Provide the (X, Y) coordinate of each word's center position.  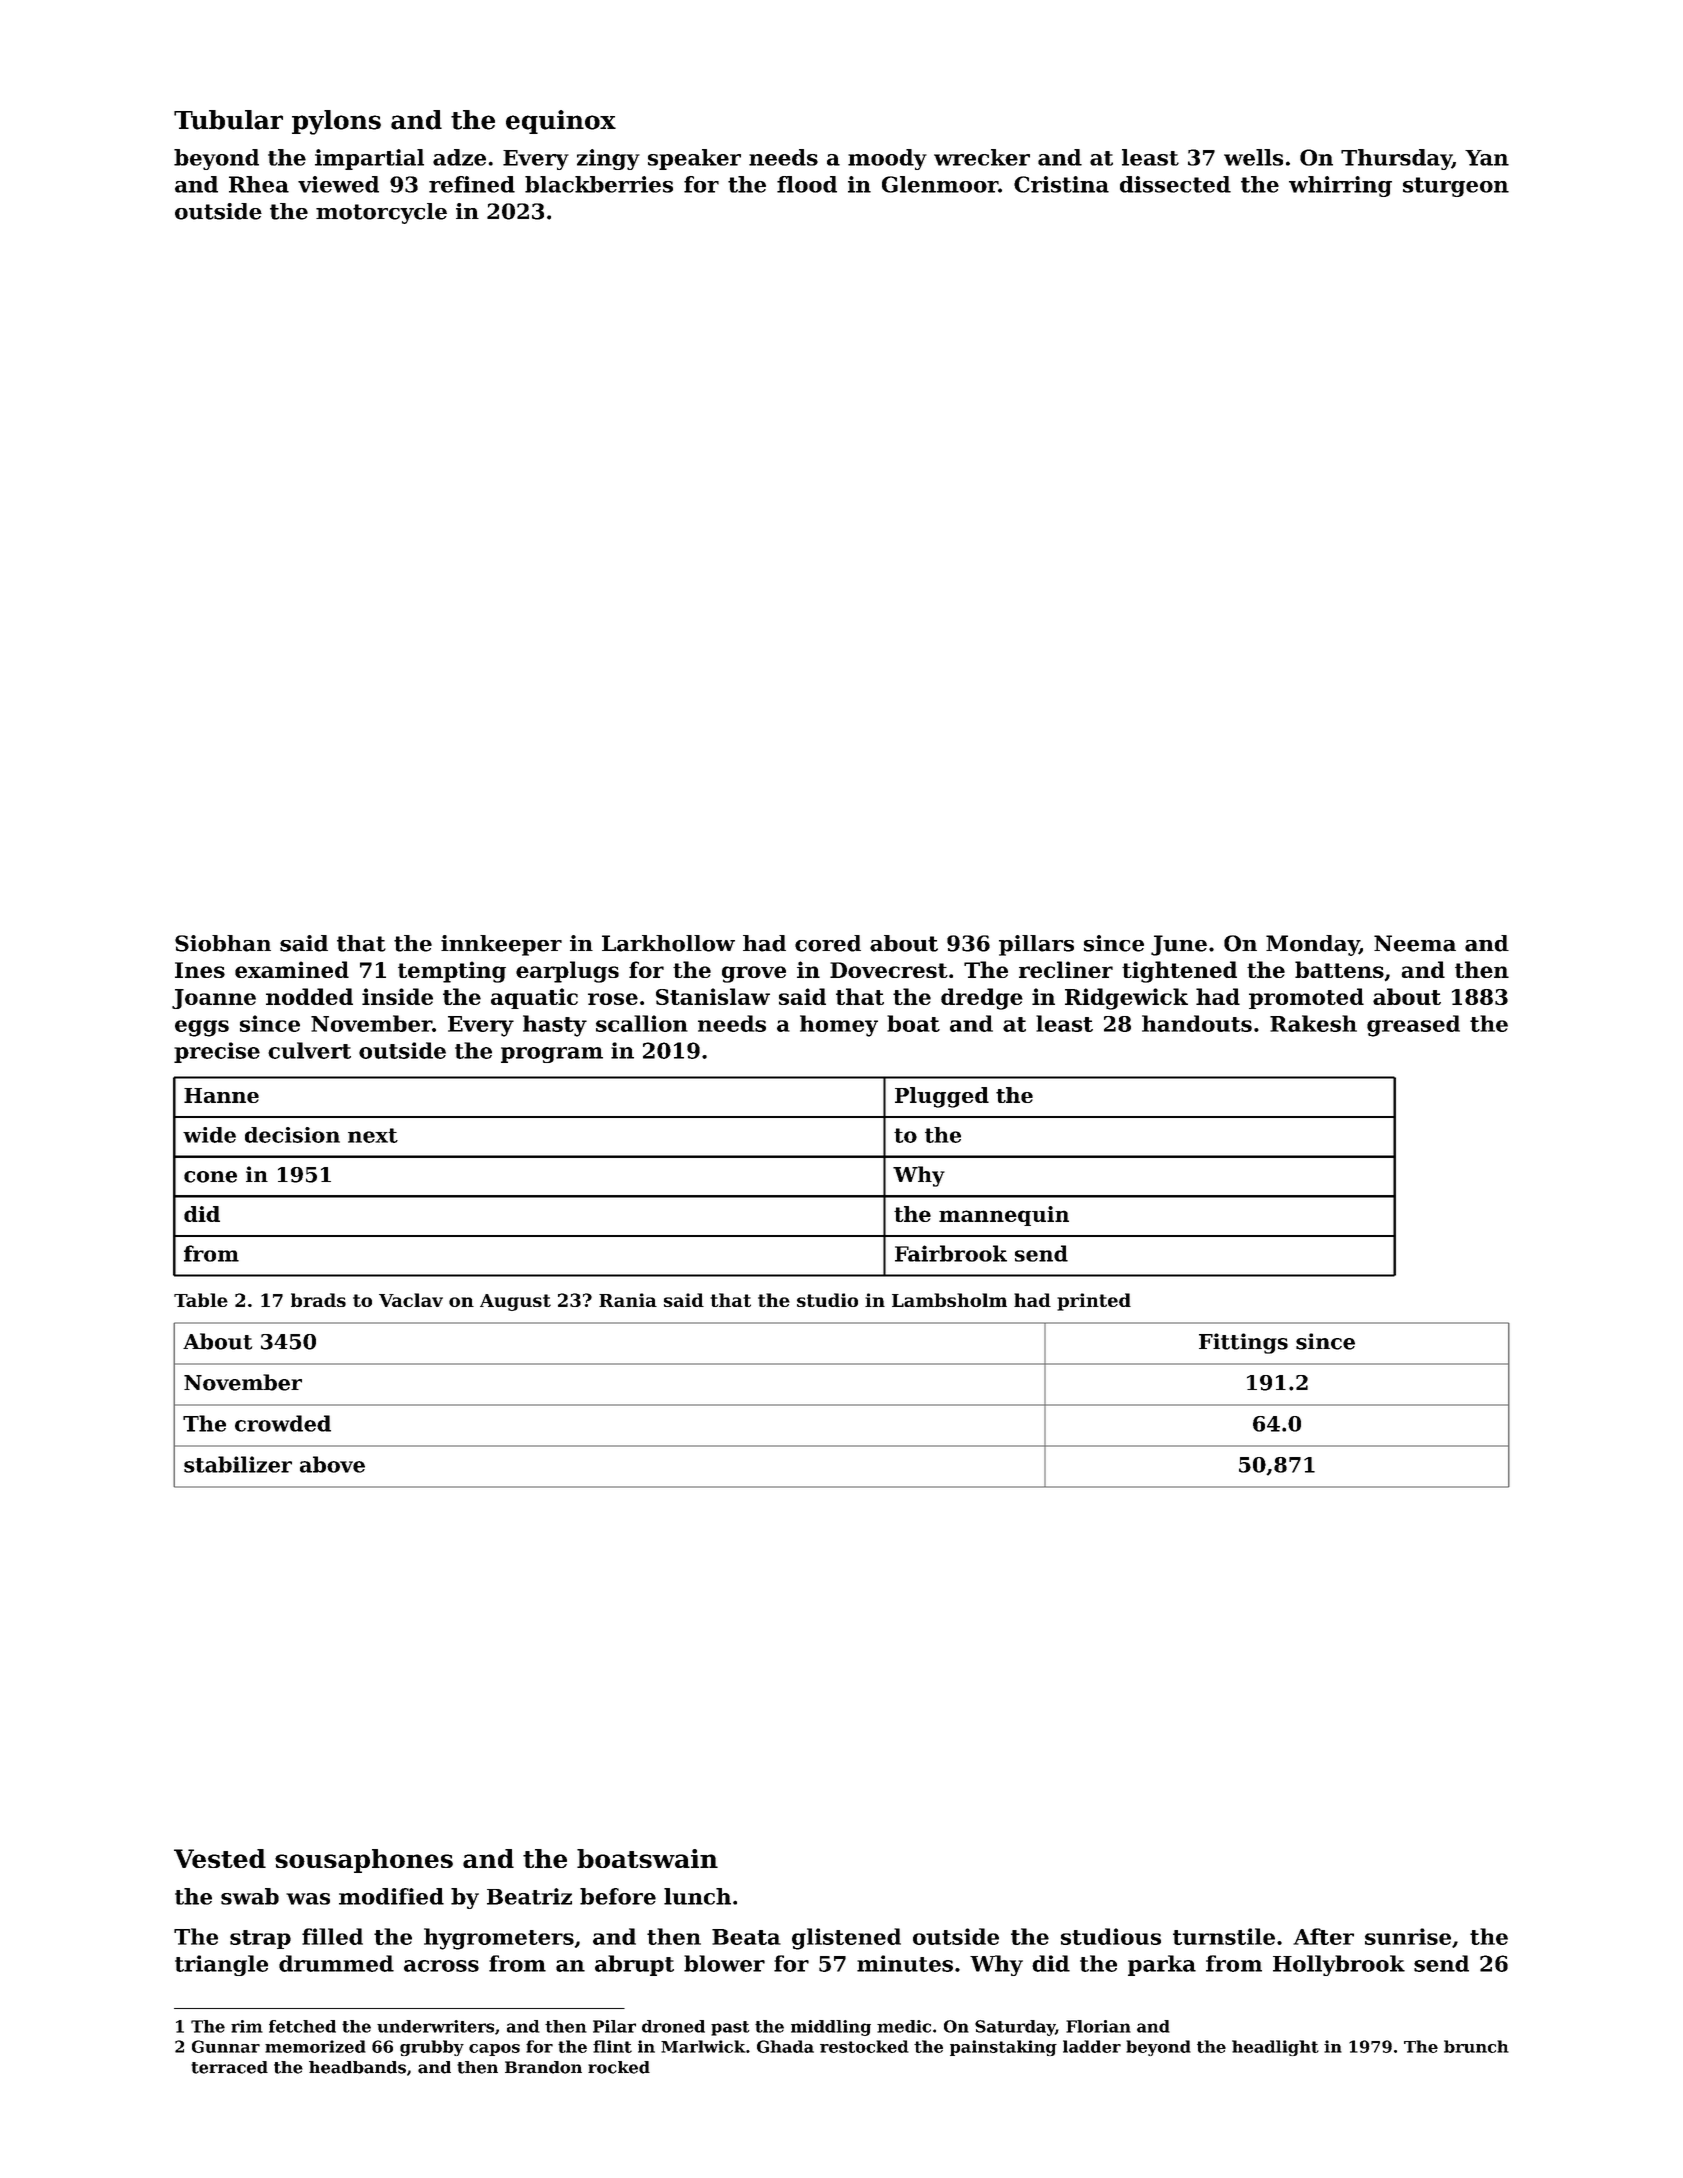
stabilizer (238, 1464)
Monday (1312, 945)
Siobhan (223, 943)
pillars (1036, 945)
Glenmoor (940, 184)
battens (1339, 969)
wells (1253, 157)
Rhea (259, 184)
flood (807, 184)
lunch (697, 1896)
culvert (309, 1050)
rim (247, 2026)
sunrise (1408, 1936)
